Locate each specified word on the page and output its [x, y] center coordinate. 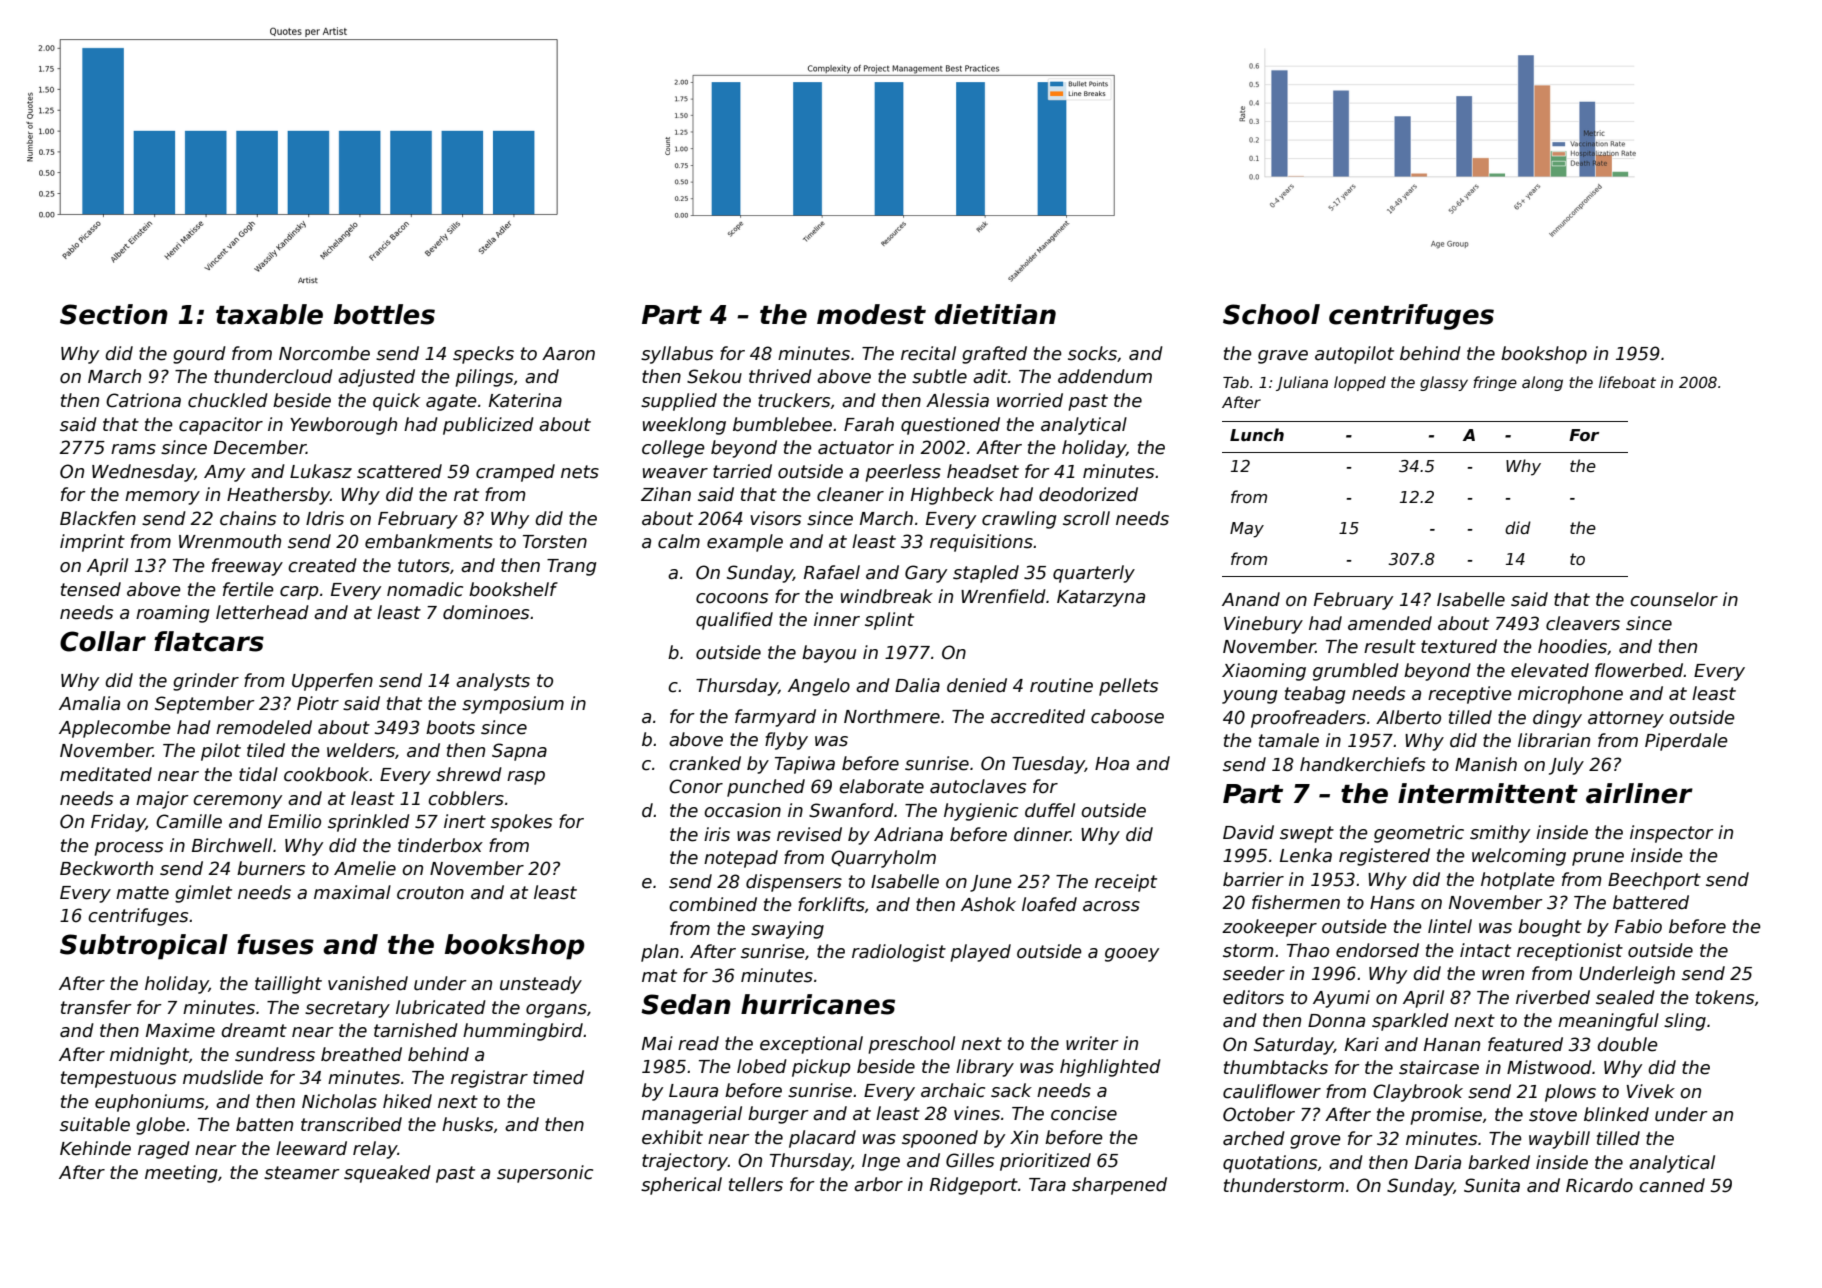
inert [465, 821]
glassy [1444, 383]
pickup [821, 1068]
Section [114, 314]
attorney [1626, 719]
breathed [361, 1054]
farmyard [775, 718]
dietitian [995, 314]
